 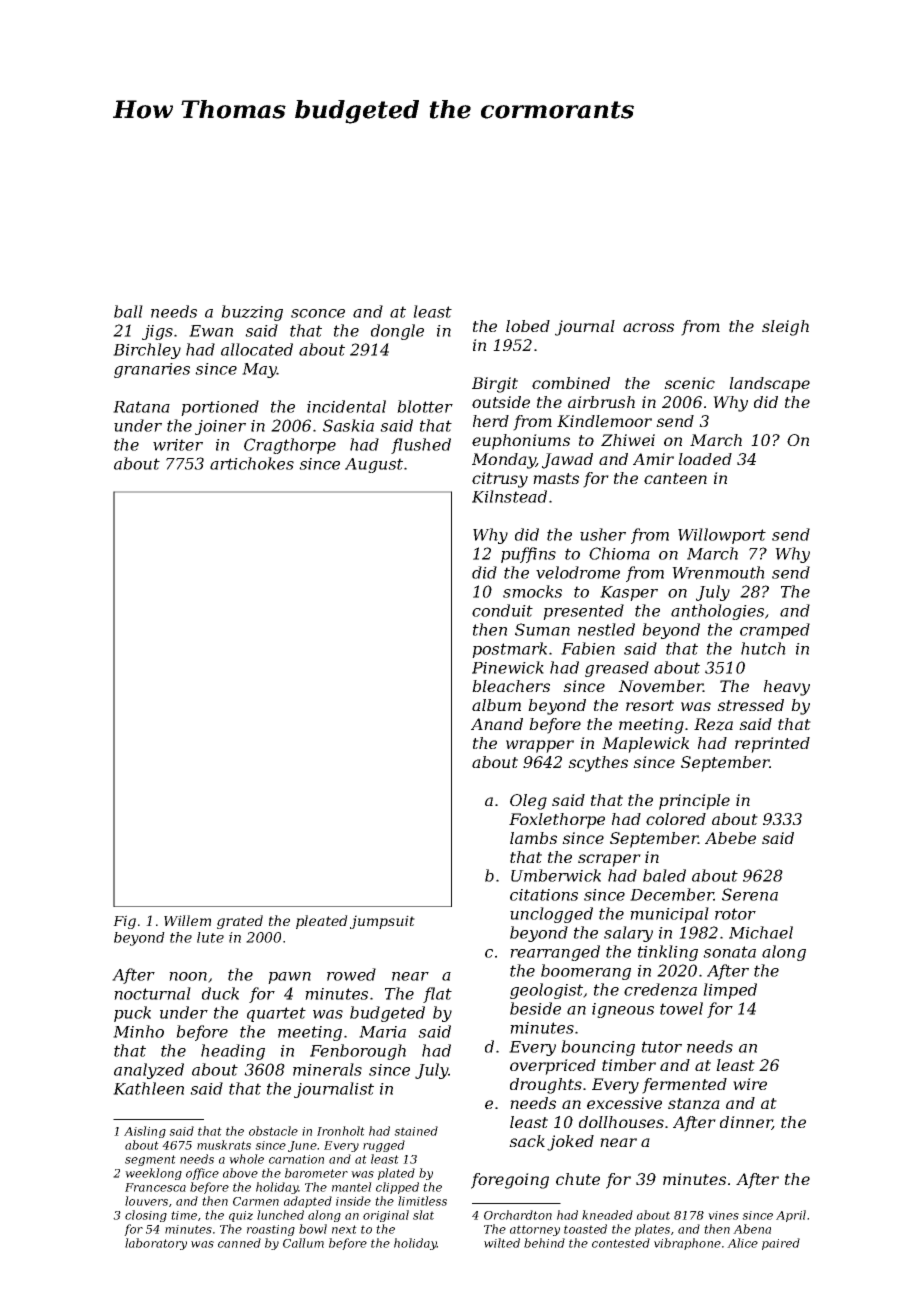 I want to click on across, so click(x=648, y=327).
